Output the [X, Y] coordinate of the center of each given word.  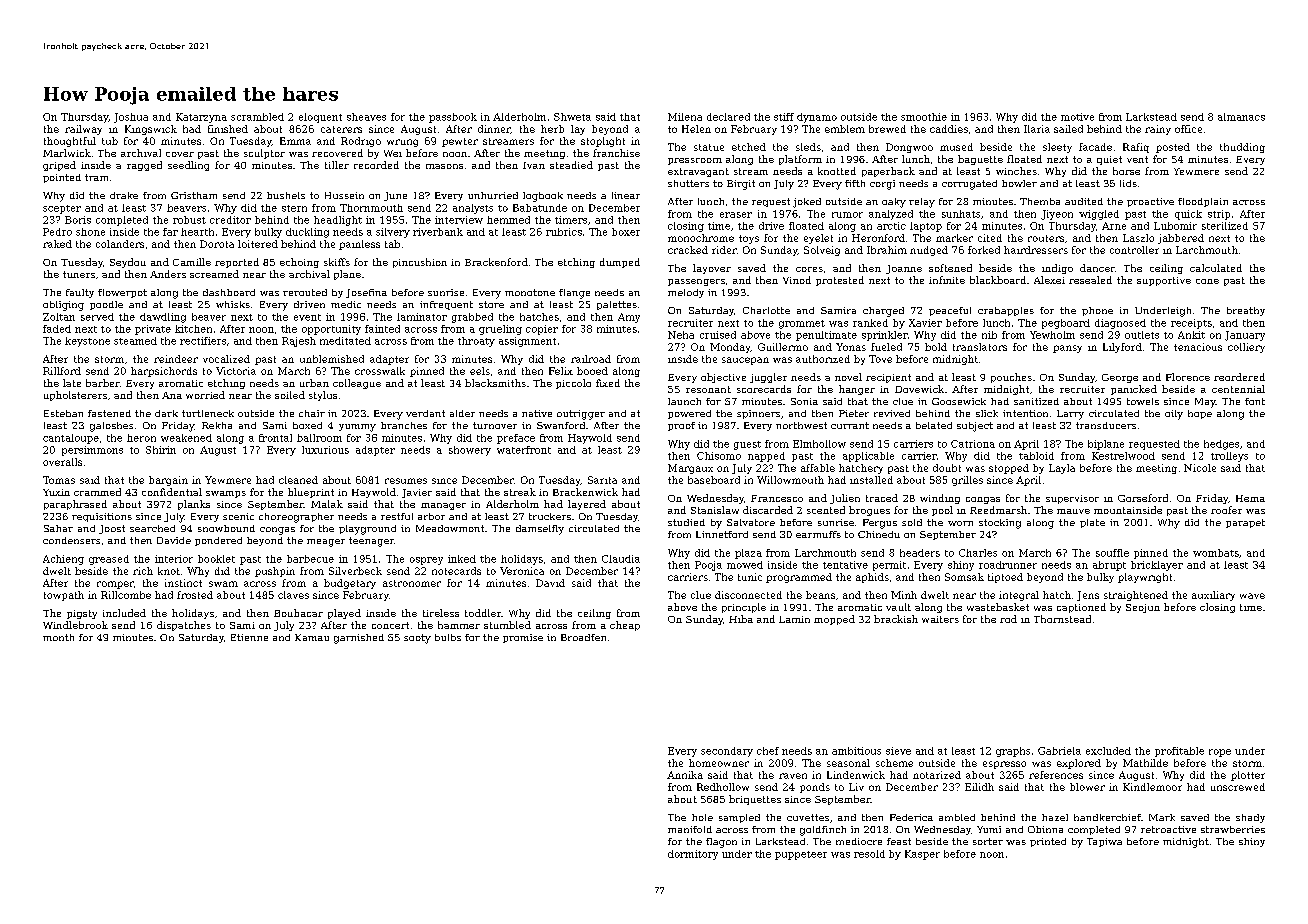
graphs [1013, 752]
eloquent [320, 118]
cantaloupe [71, 439]
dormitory [693, 855]
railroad [591, 359]
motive [1077, 117]
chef [768, 751]
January [1245, 336]
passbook [453, 118]
